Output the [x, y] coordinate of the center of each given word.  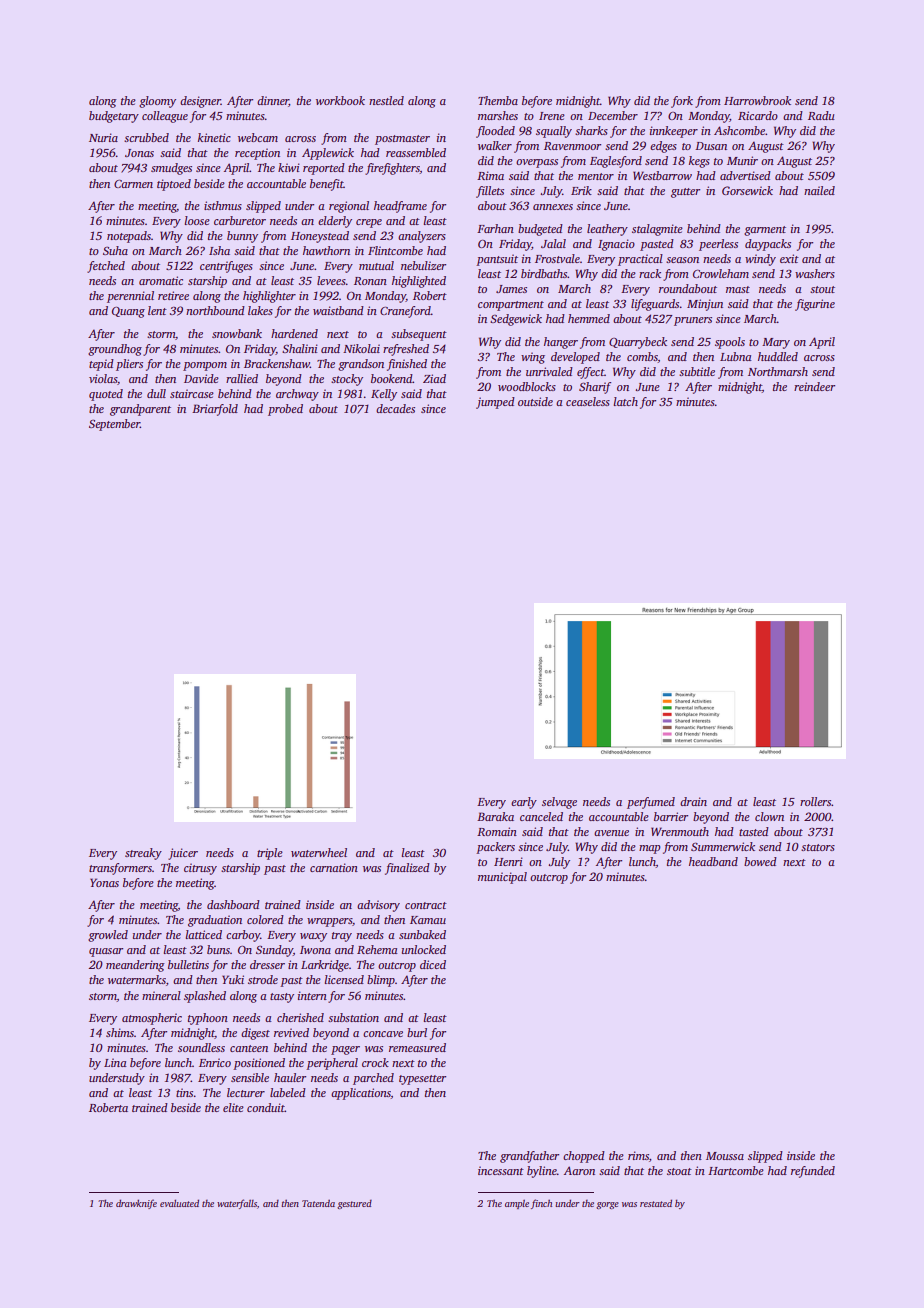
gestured [354, 1204]
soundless [201, 1047]
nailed [819, 190]
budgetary [114, 117]
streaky [143, 854]
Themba [498, 100]
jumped [495, 403]
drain [693, 801]
